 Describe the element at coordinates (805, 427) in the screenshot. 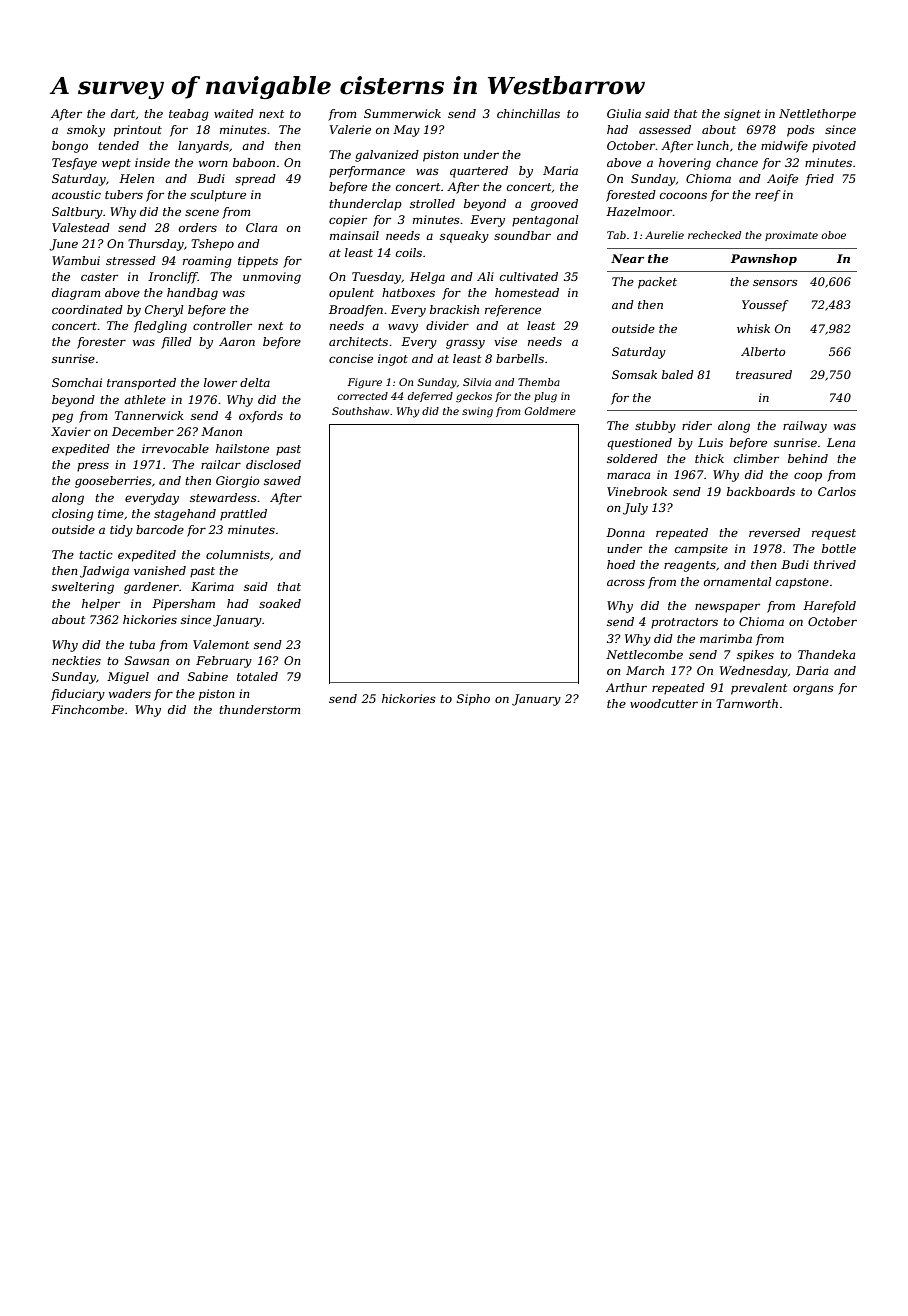

I see `railway` at that location.
